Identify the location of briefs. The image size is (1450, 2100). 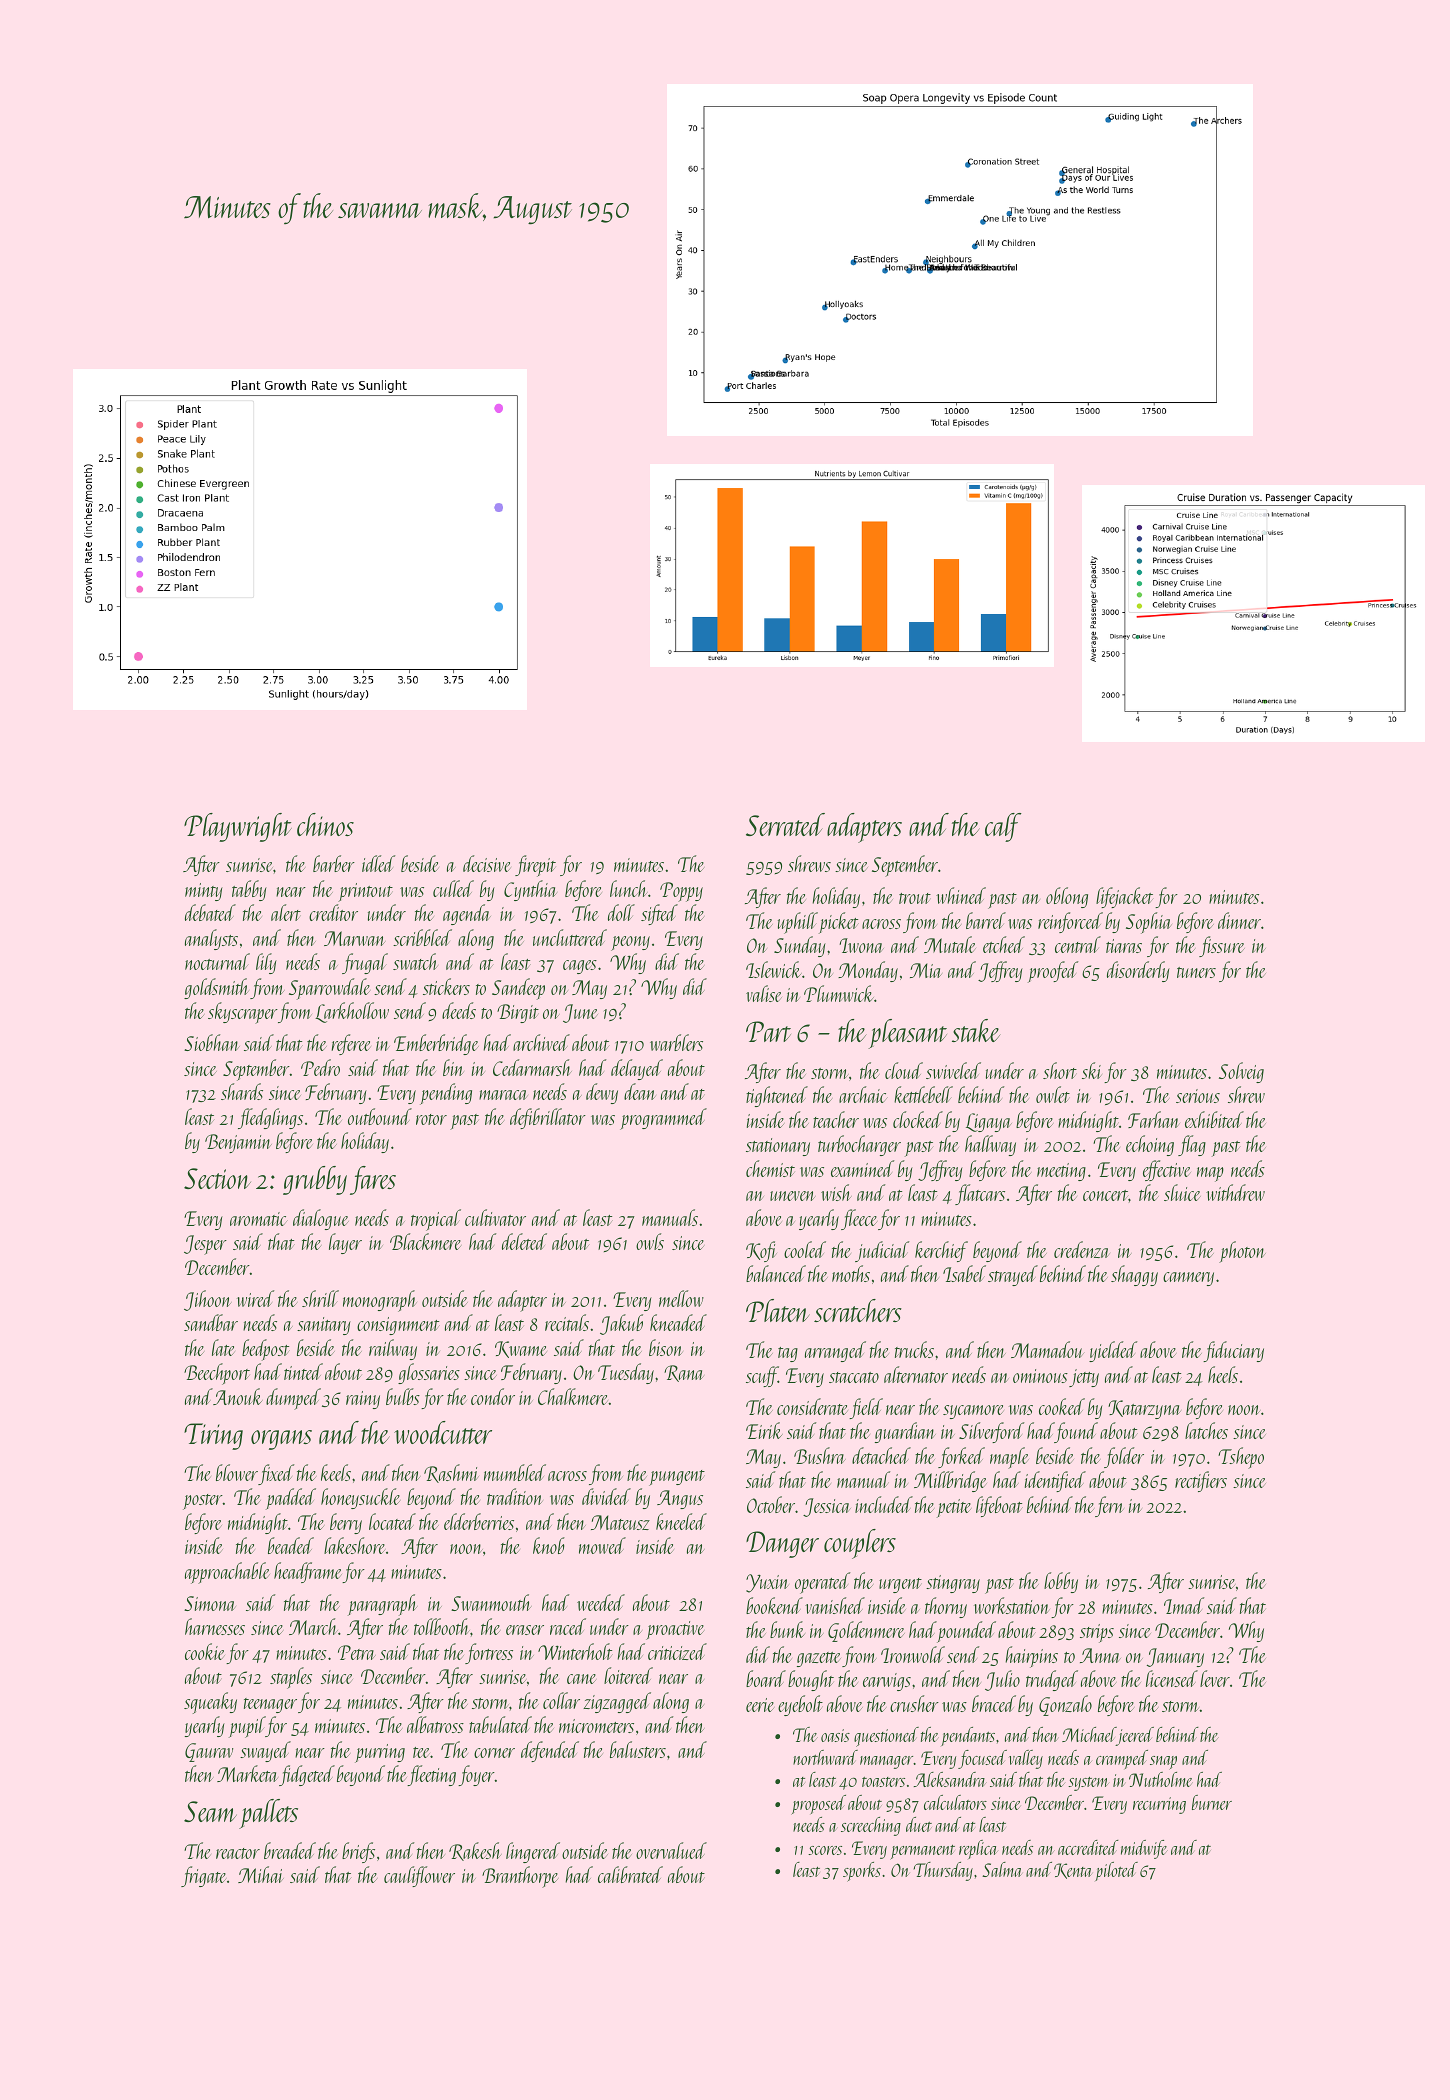
(358, 1852).
